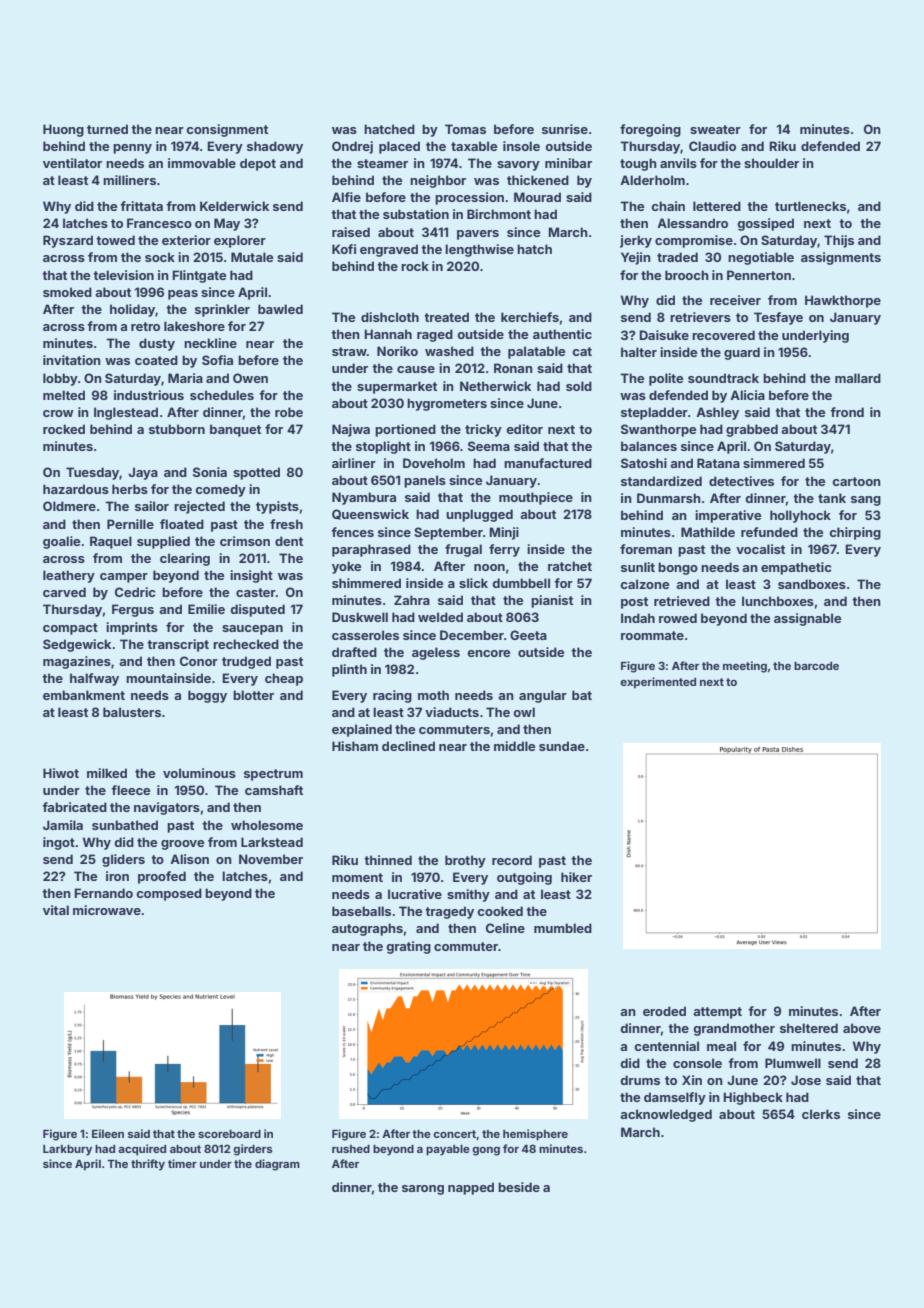  I want to click on cartoon, so click(856, 481).
